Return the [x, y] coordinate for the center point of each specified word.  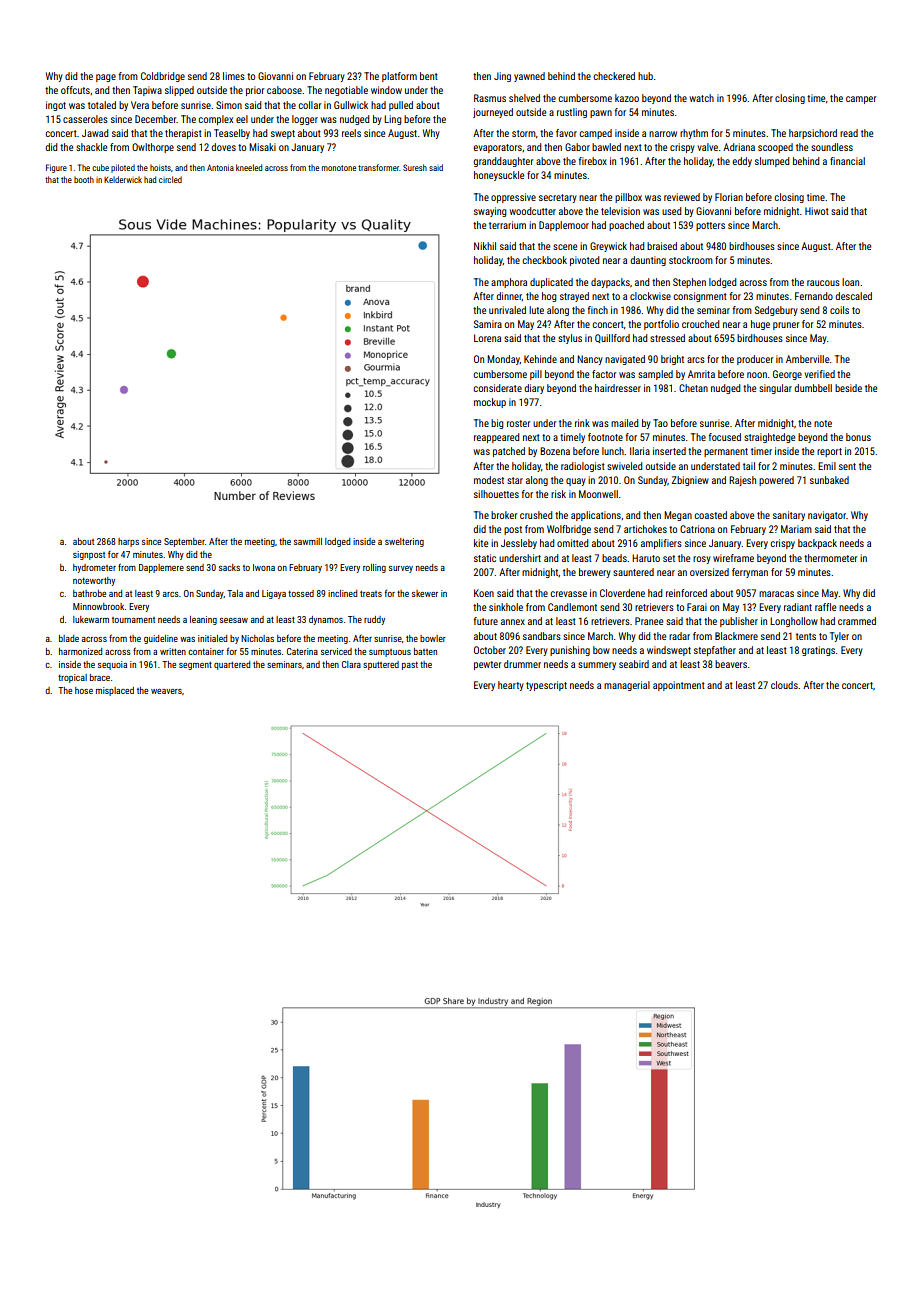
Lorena [487, 338]
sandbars [542, 636]
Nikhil [485, 246]
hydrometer [94, 568]
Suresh [415, 167]
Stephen [689, 283]
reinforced [686, 593]
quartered [232, 665]
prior [255, 91]
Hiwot [817, 211]
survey [401, 569]
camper [861, 100]
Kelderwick [123, 179]
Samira [488, 324]
